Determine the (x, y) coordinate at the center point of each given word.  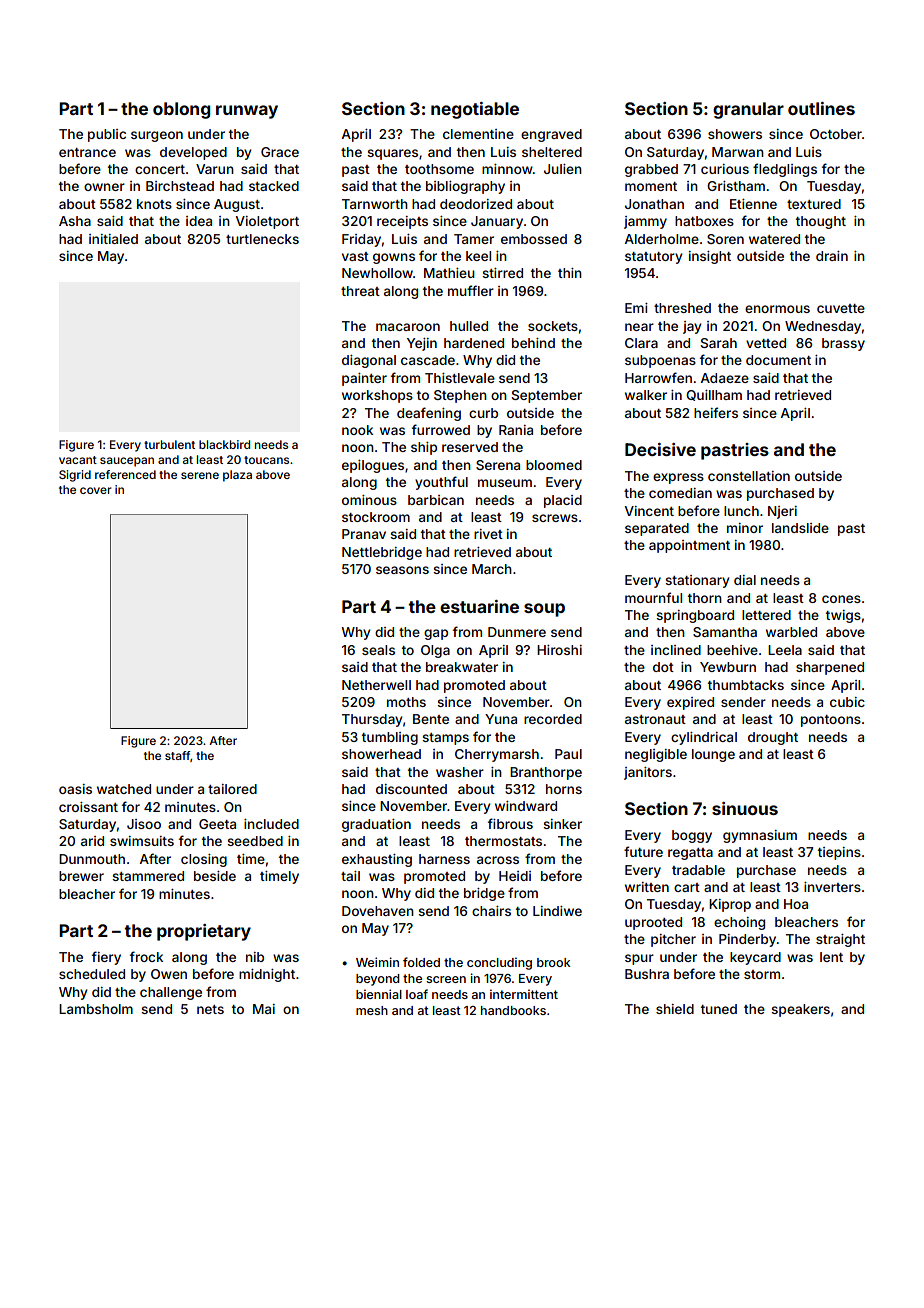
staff (177, 755)
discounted (411, 789)
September (547, 396)
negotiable (475, 110)
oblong (181, 110)
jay (692, 327)
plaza (237, 476)
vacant (78, 460)
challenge (171, 993)
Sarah (719, 343)
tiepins (839, 853)
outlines (821, 108)
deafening (429, 414)
